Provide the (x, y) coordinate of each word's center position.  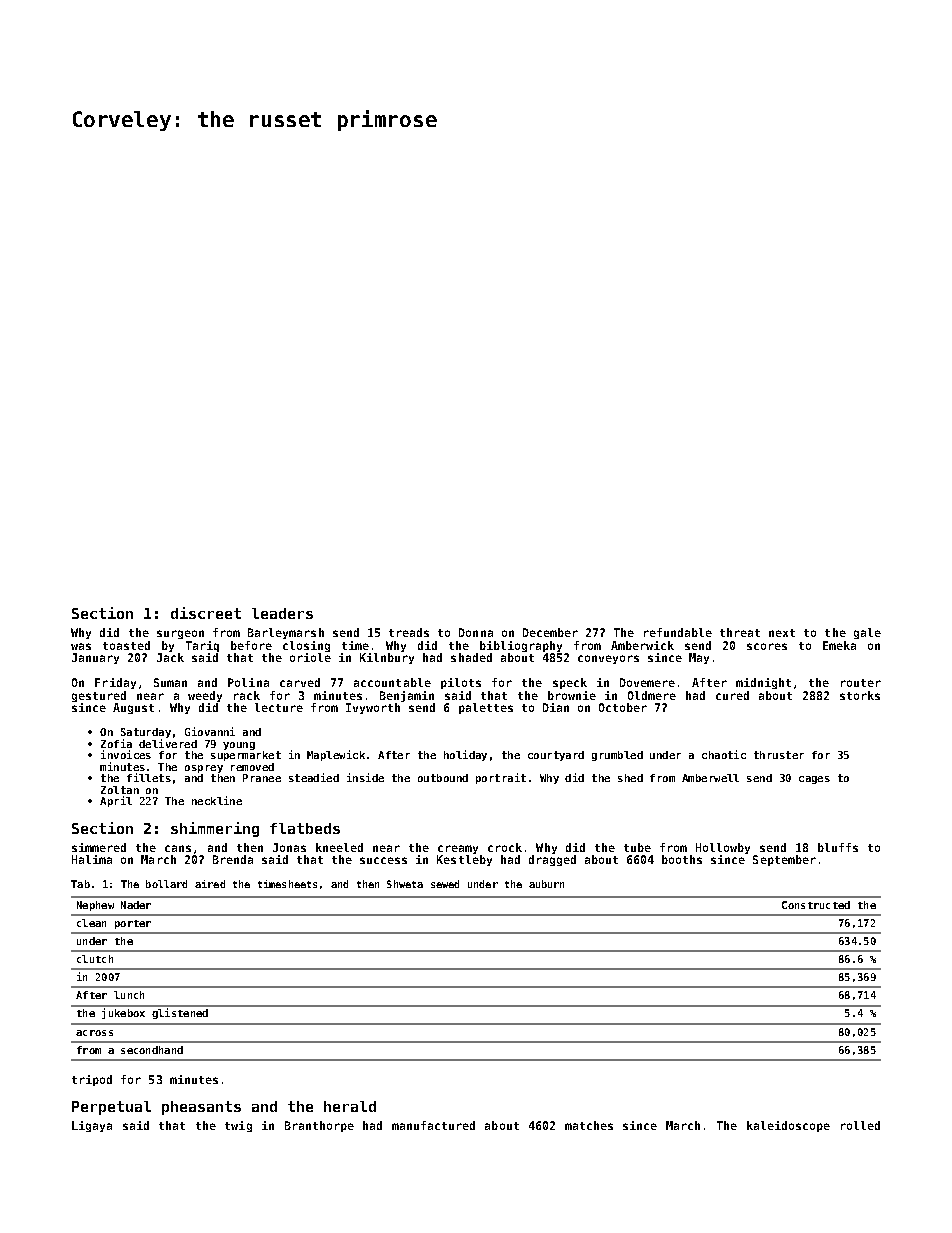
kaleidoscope (788, 1126)
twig (238, 1126)
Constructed (816, 905)
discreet (206, 613)
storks (860, 695)
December (550, 632)
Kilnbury (387, 658)
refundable (678, 632)
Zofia (116, 743)
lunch (129, 995)
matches (589, 1125)
